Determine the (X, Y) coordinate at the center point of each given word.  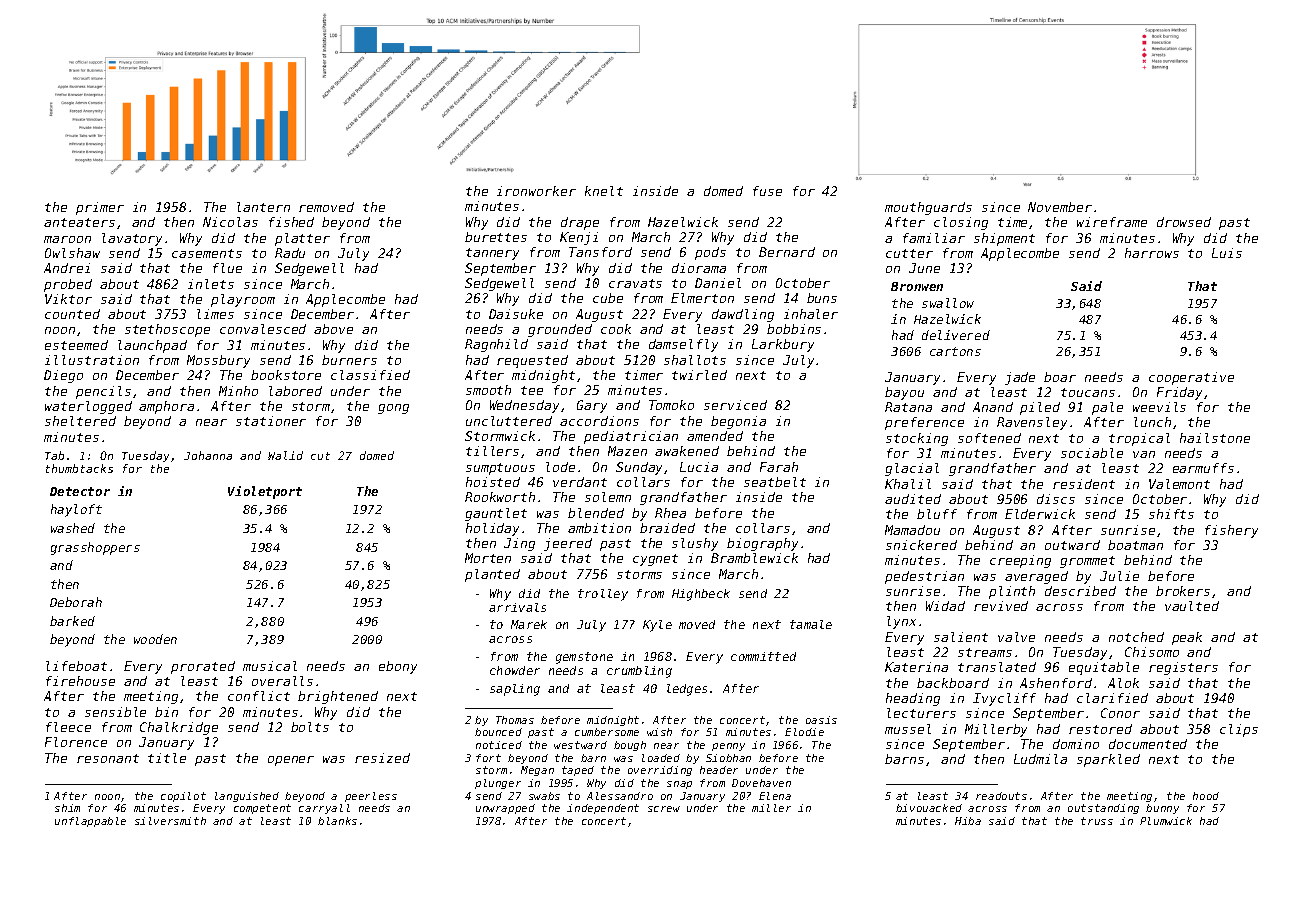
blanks (337, 821)
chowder (515, 670)
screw (664, 809)
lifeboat (76, 666)
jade (1020, 378)
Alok (1123, 683)
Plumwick (1166, 821)
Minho (238, 391)
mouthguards (928, 208)
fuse (767, 191)
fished (291, 222)
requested (532, 361)
